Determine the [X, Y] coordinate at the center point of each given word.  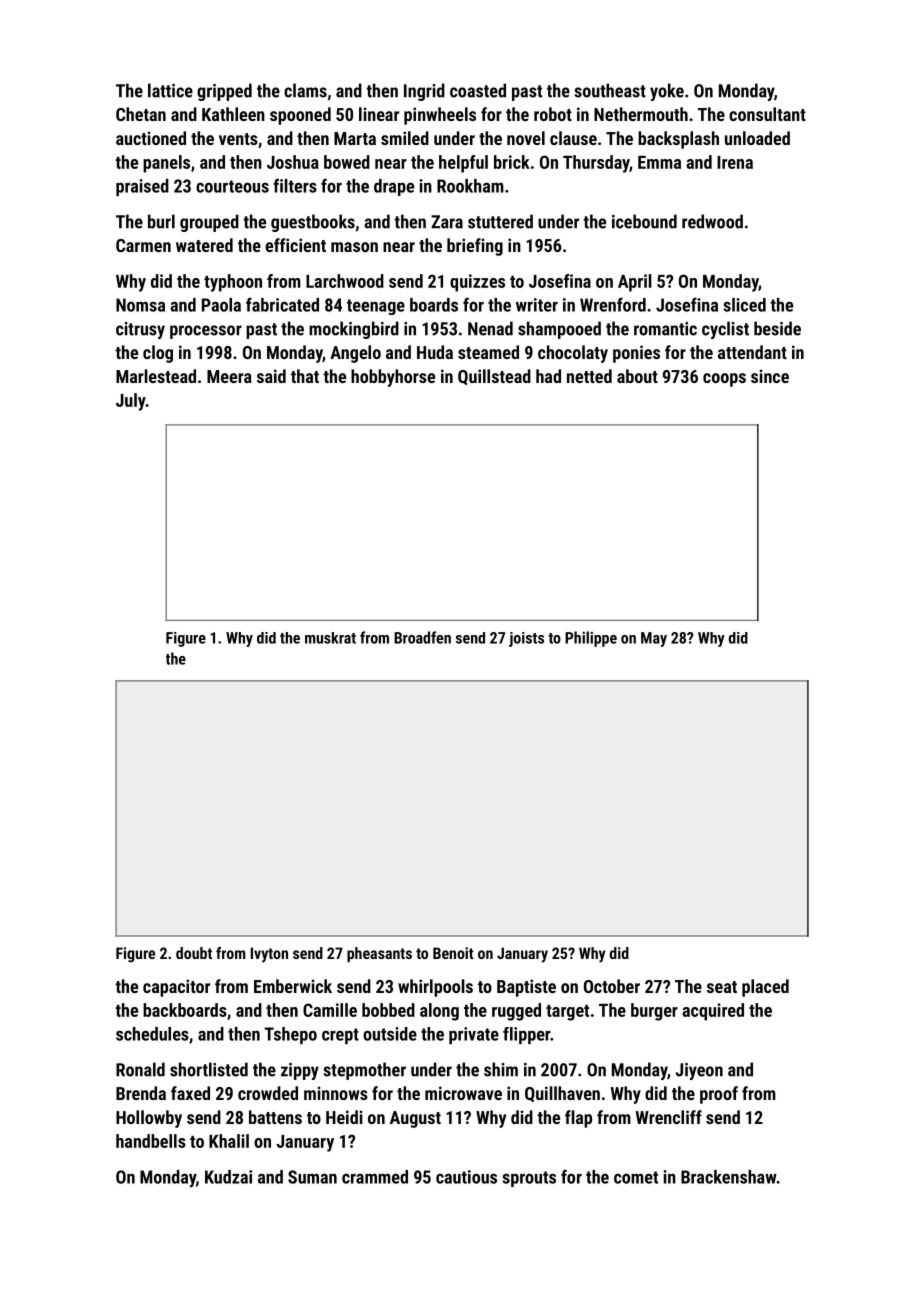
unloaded [757, 138]
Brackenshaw [728, 1177]
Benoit [453, 953]
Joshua [293, 162]
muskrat [330, 638]
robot [553, 114]
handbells [151, 1141]
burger [654, 1012]
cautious [466, 1177]
